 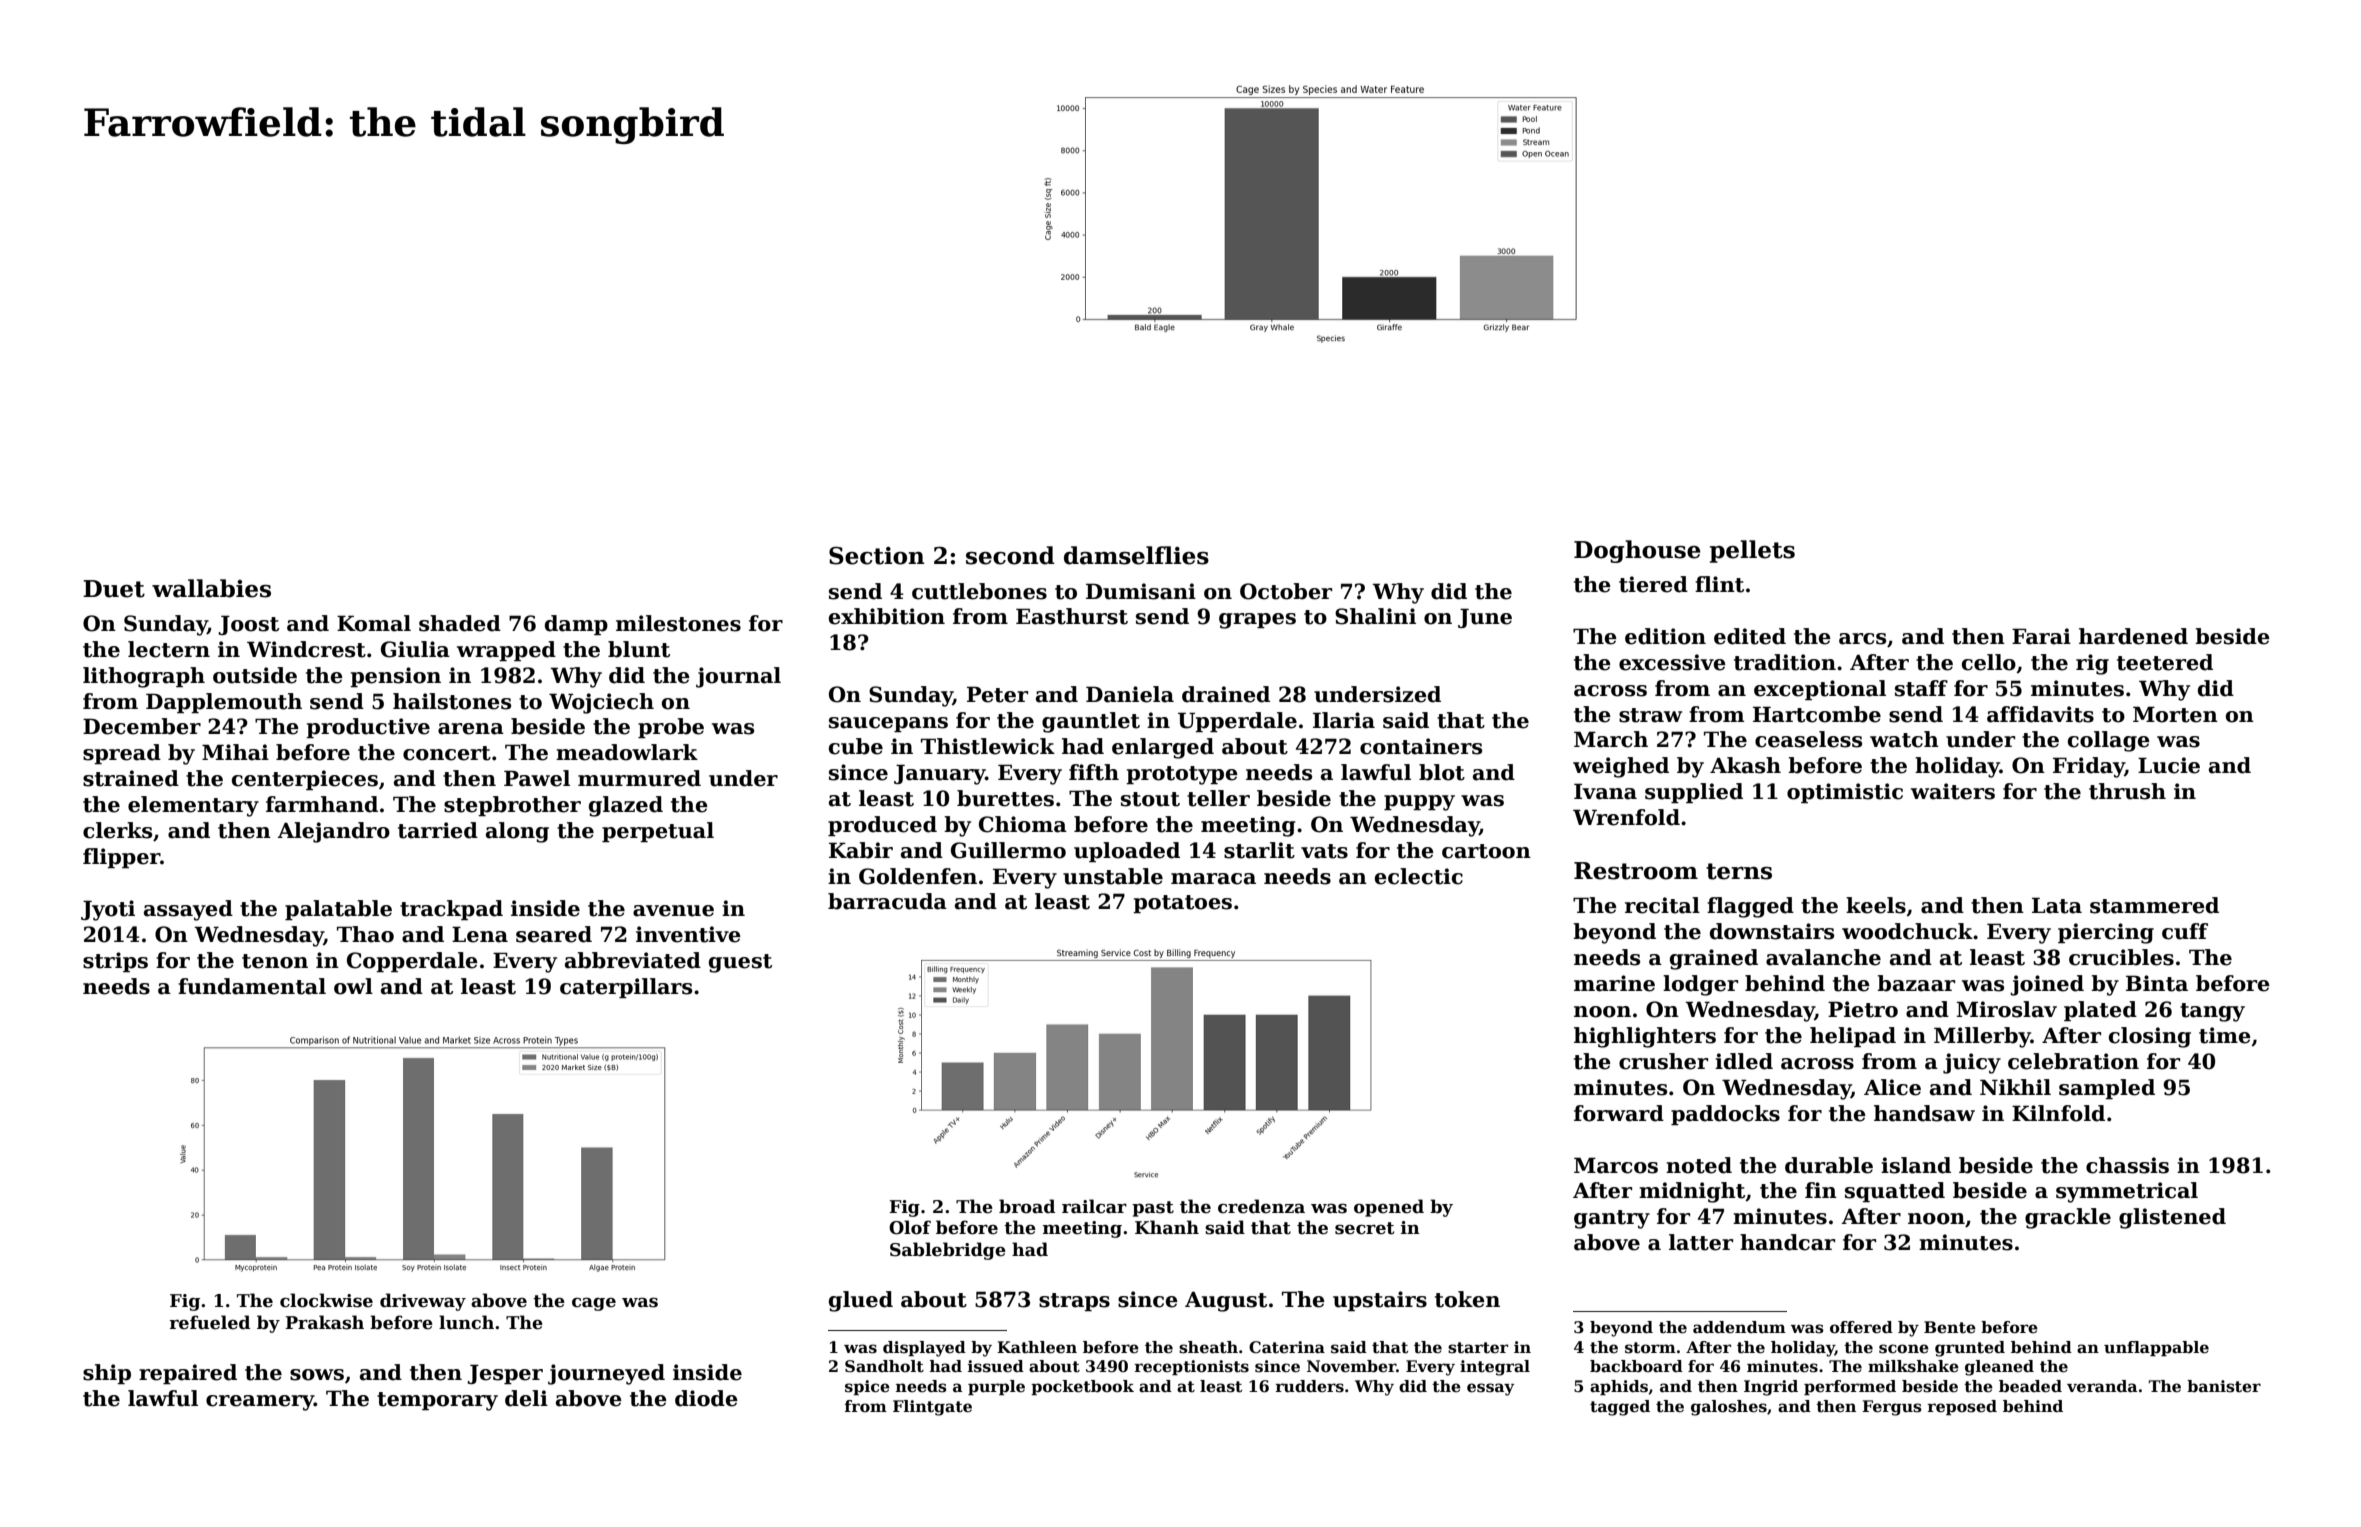 What do you see at coordinates (1817, 714) in the document?
I see `Hartcombe` at bounding box center [1817, 714].
